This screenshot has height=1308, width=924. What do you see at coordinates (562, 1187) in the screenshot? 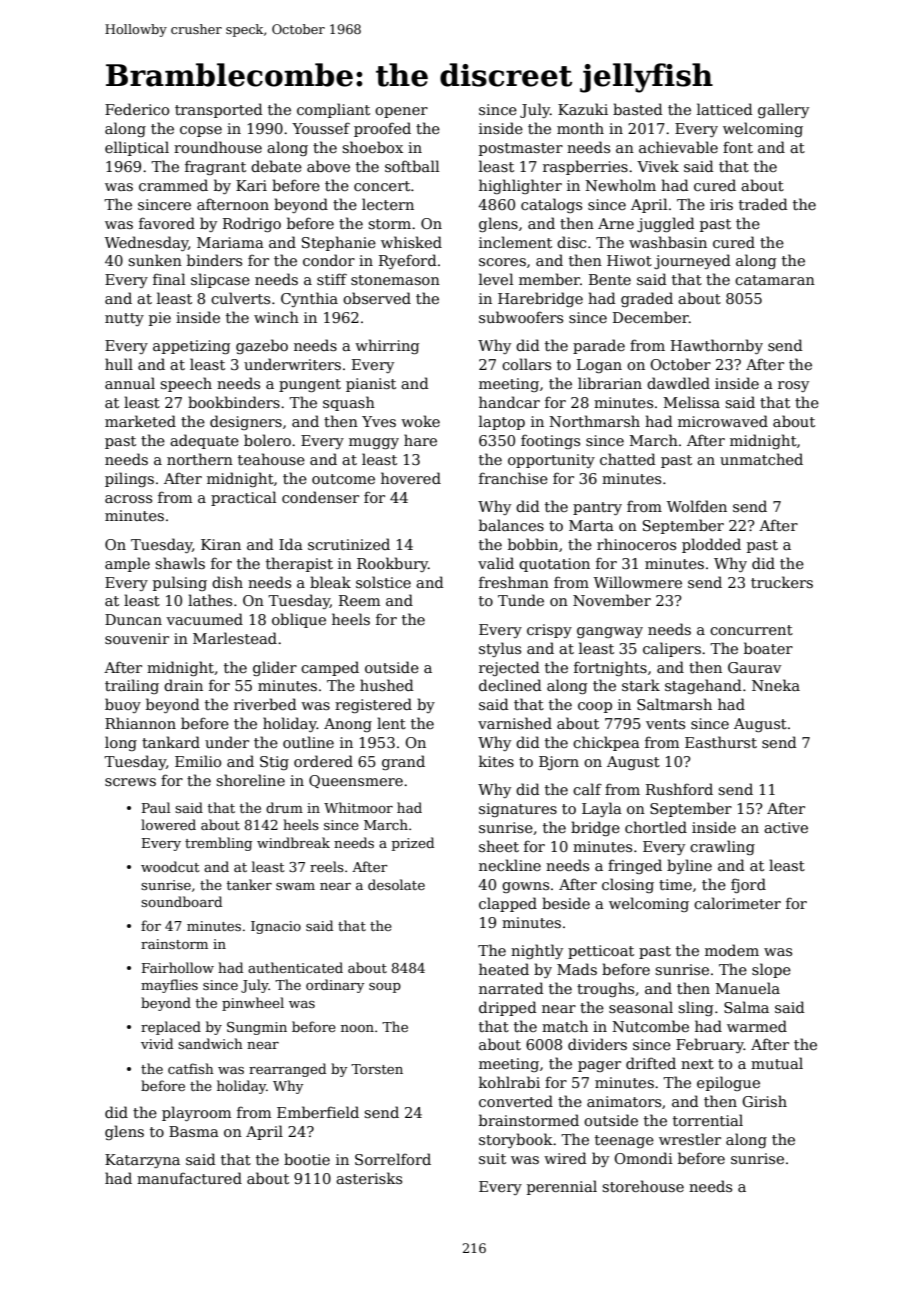
I see `perennial` at bounding box center [562, 1187].
